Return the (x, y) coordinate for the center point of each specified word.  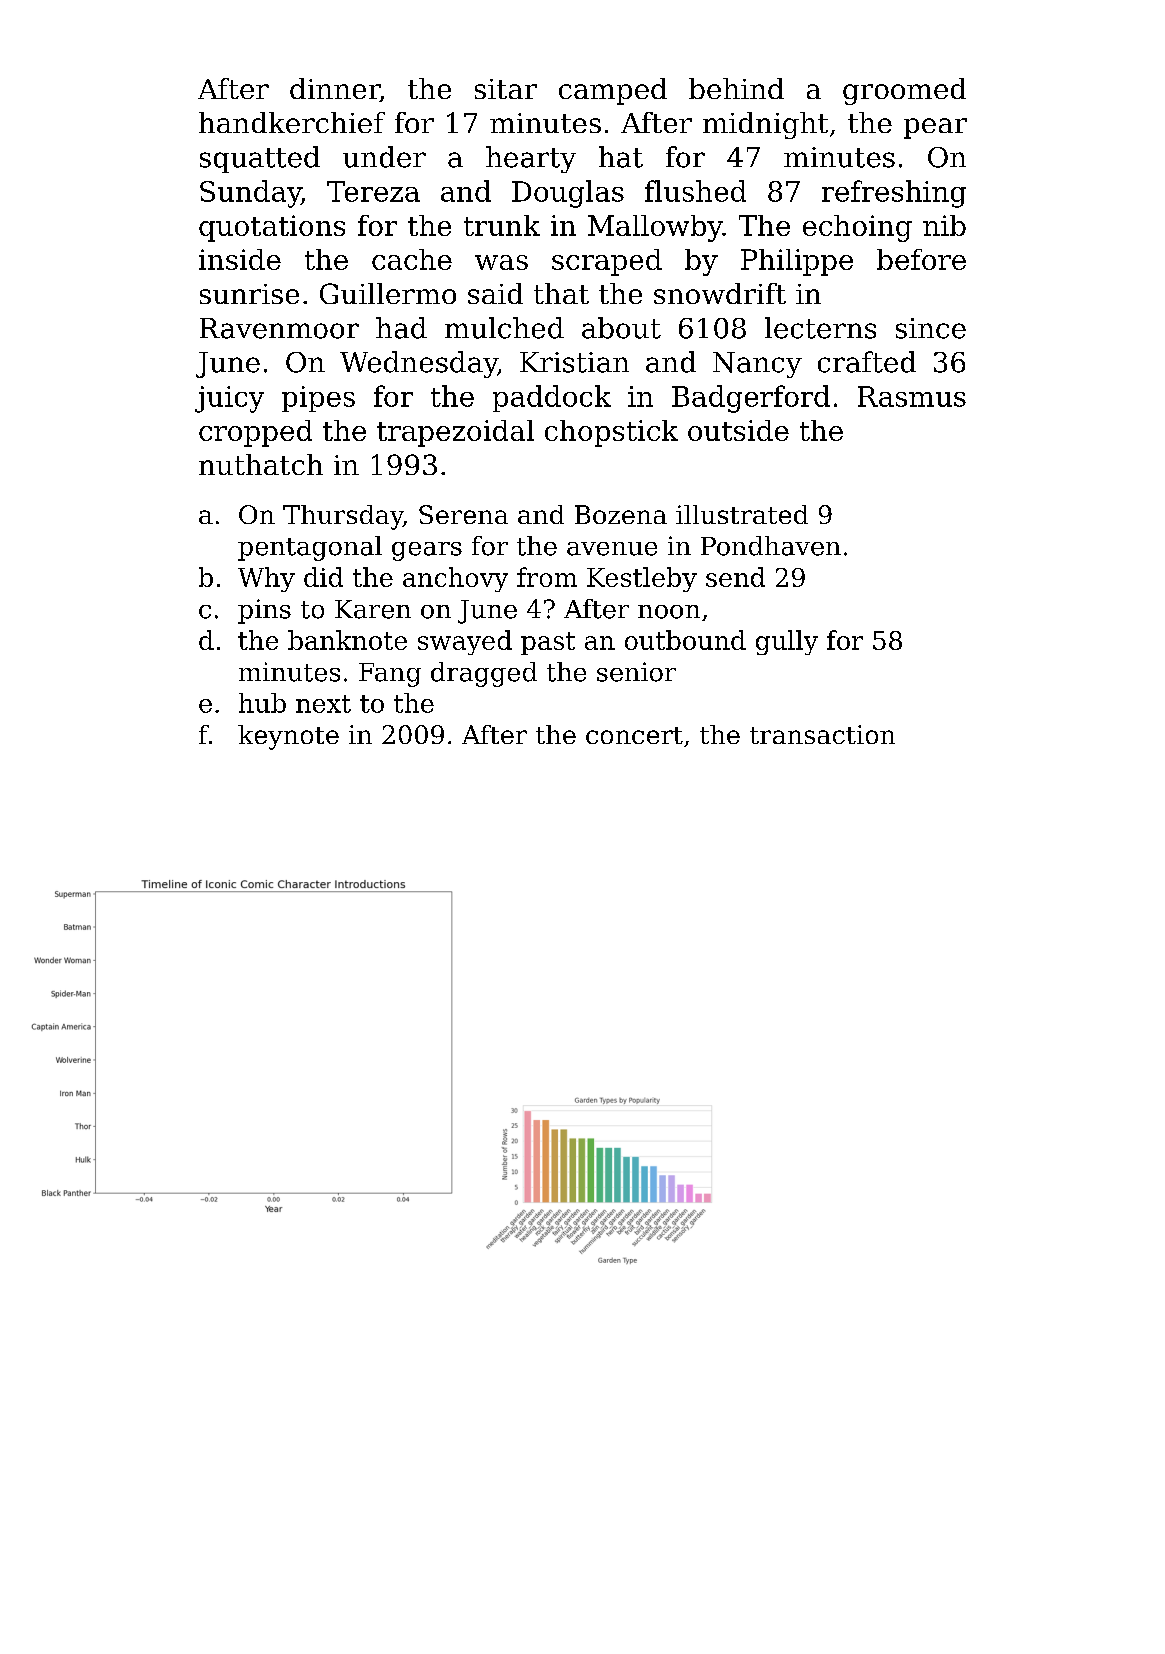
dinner (335, 90)
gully (787, 642)
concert (634, 735)
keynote (288, 737)
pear (935, 128)
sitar (506, 89)
